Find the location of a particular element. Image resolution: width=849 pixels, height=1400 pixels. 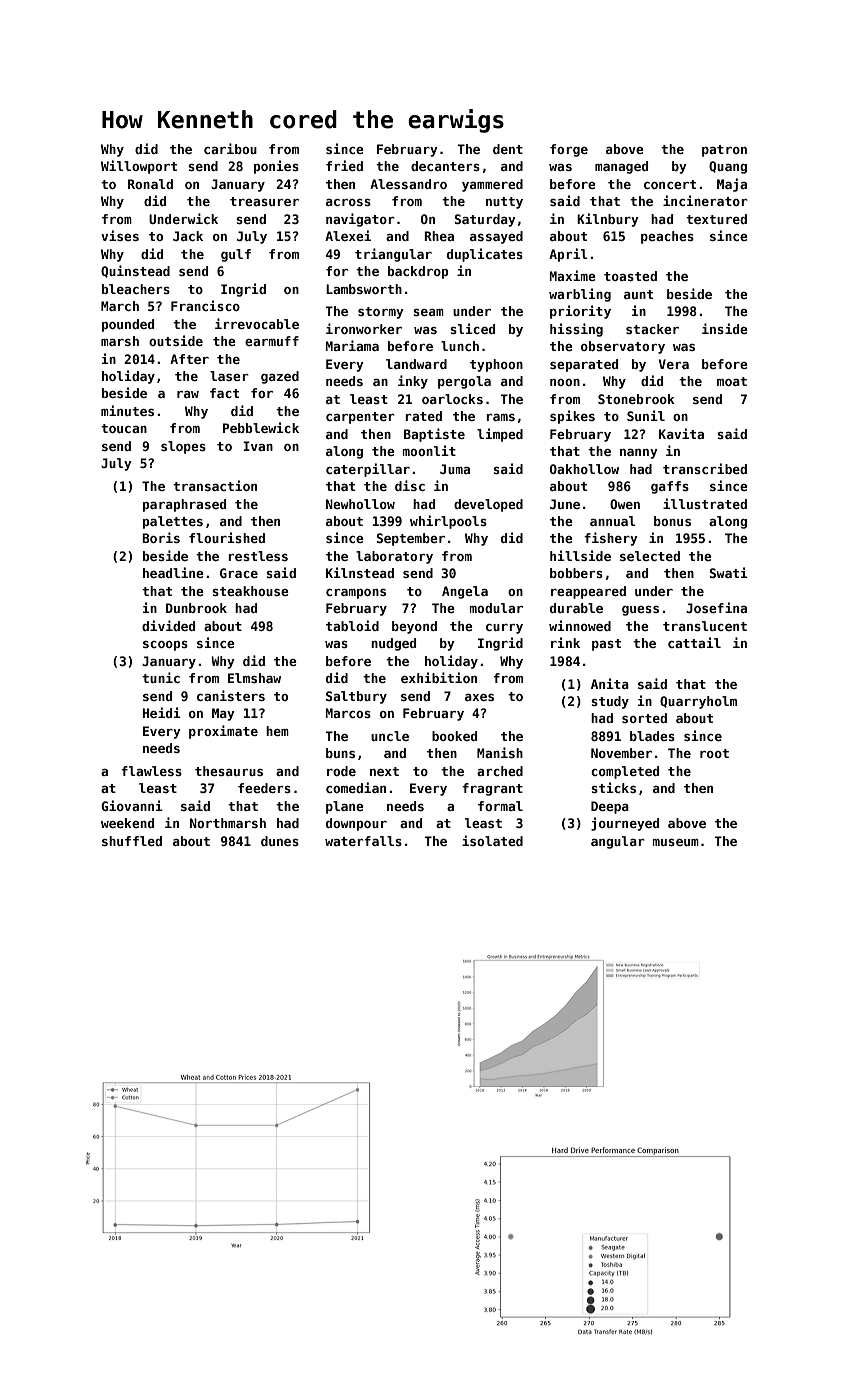

selected is located at coordinates (650, 556).
